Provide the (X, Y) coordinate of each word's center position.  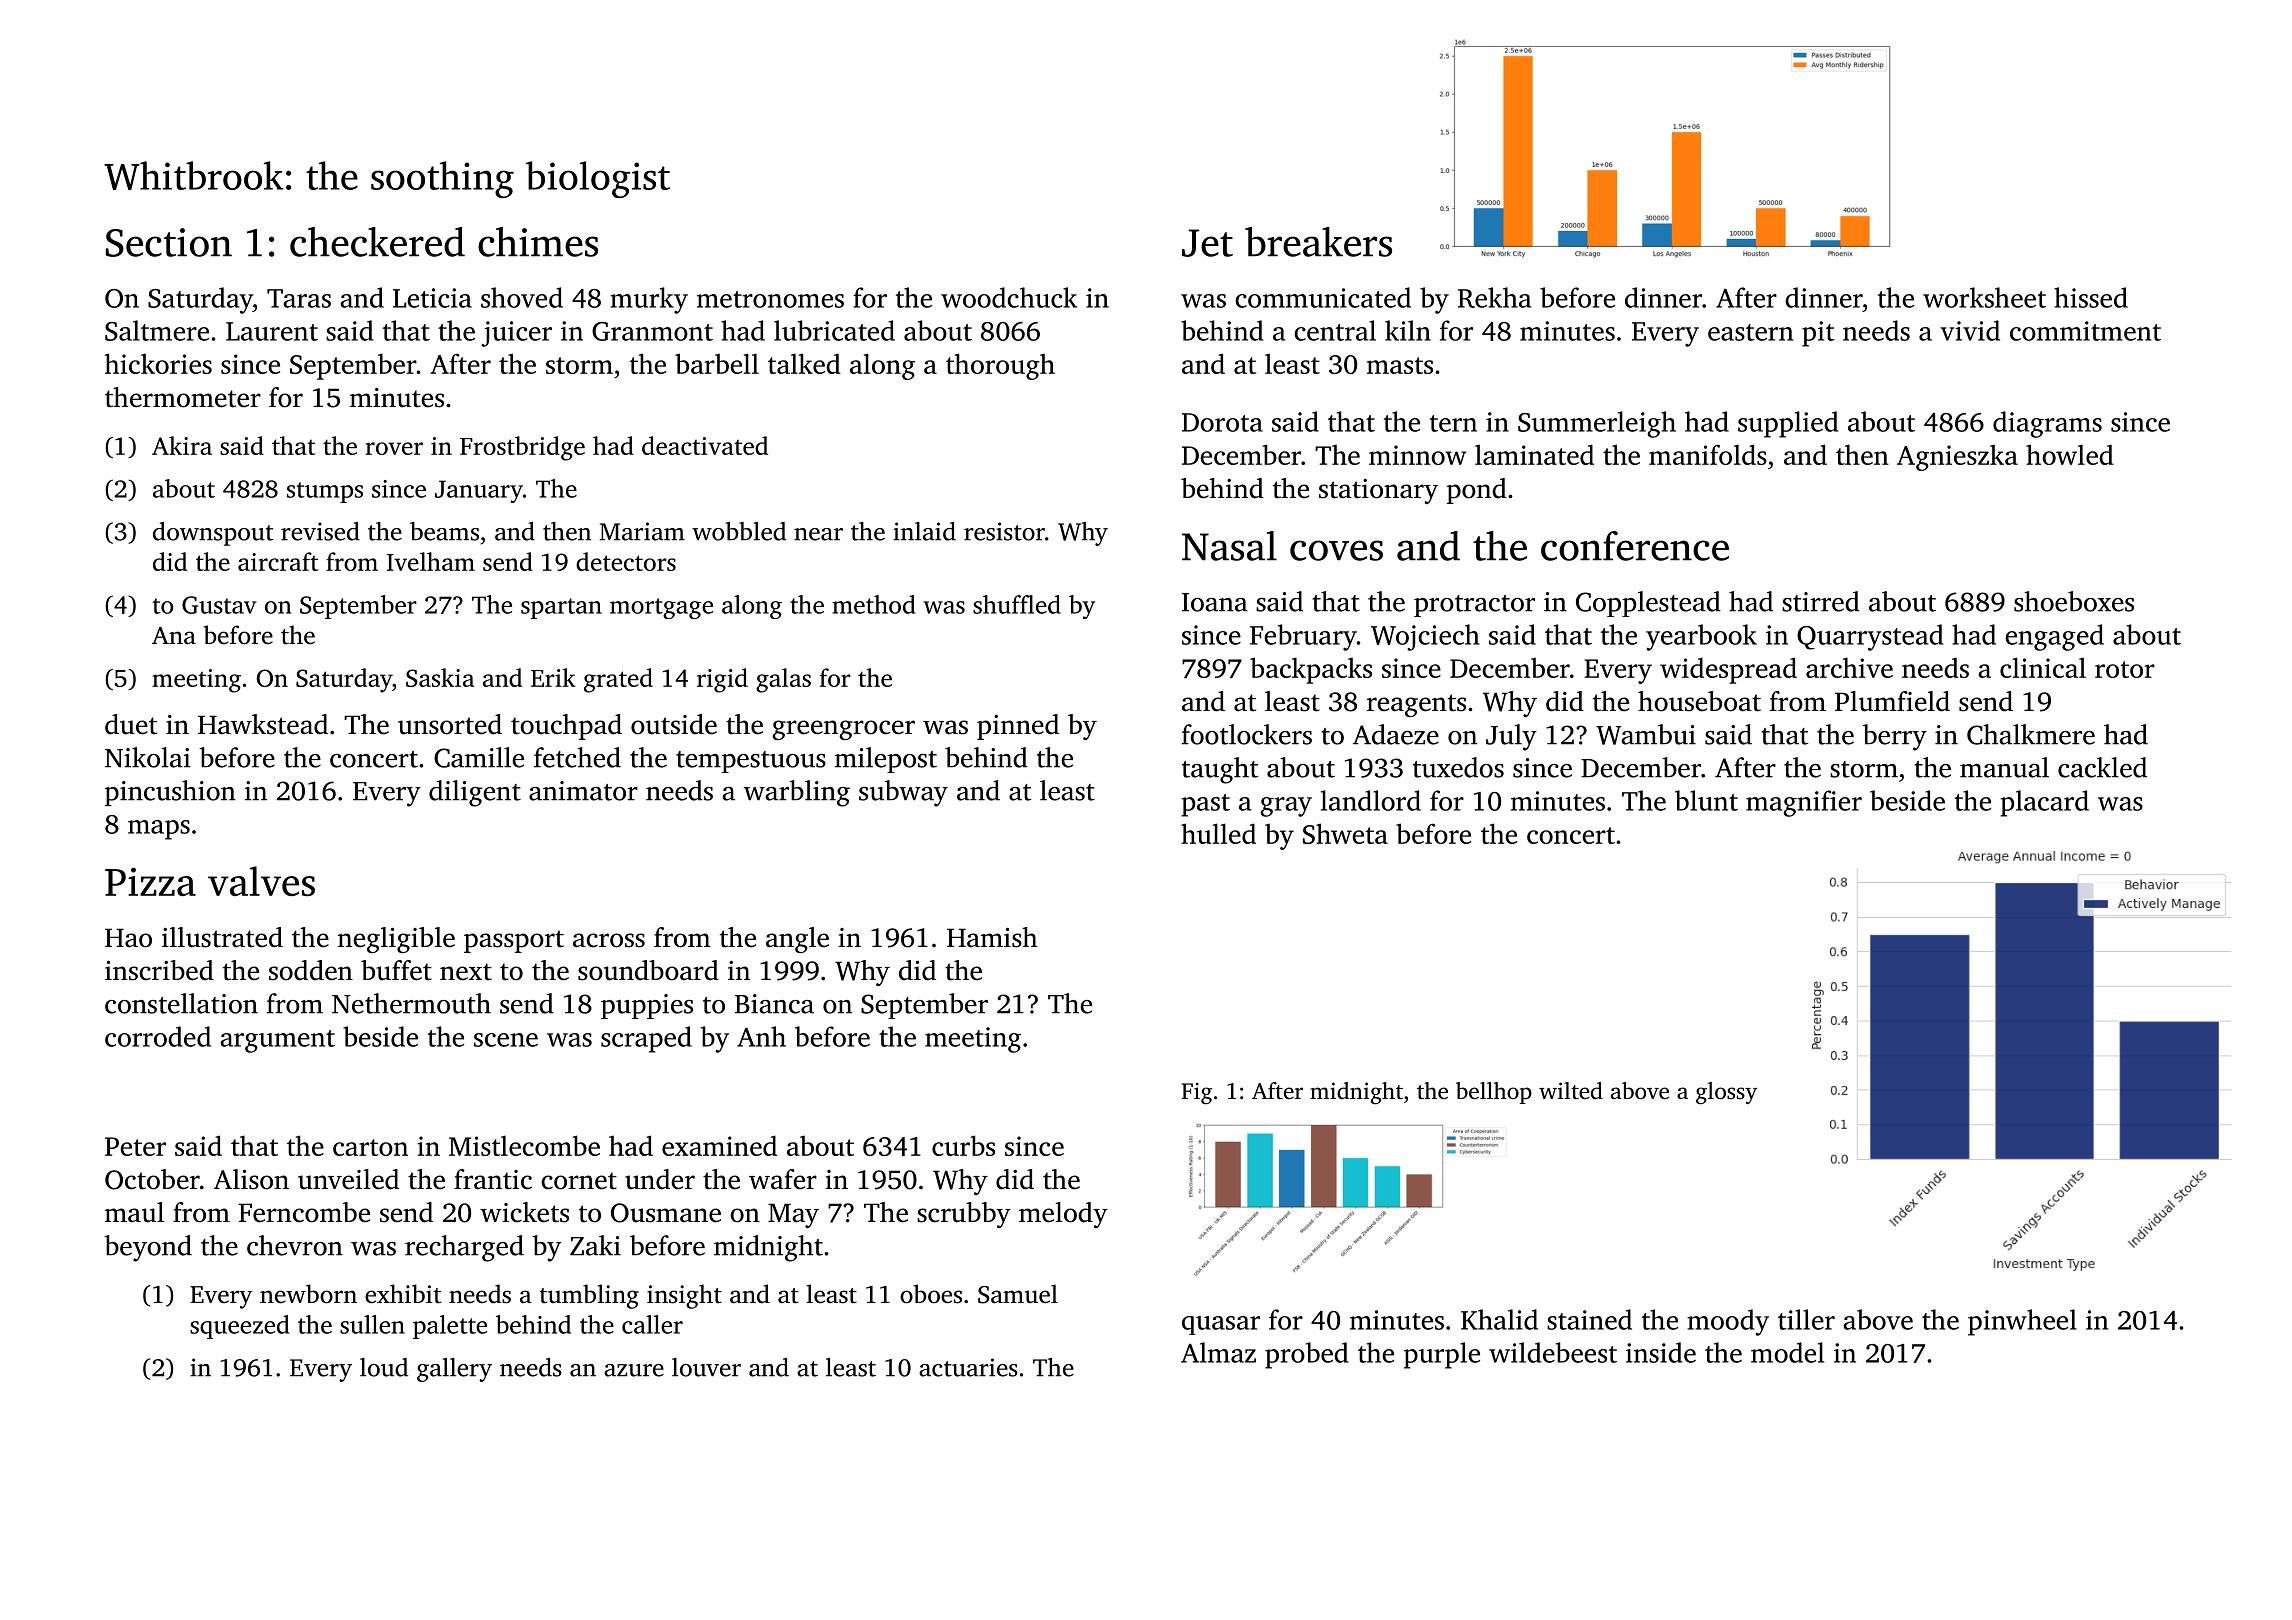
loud (384, 1367)
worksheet (1984, 297)
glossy (1726, 1093)
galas (783, 680)
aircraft (278, 561)
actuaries (968, 1367)
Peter (135, 1146)
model (1787, 1352)
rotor (2125, 669)
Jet (1207, 243)
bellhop (1494, 1093)
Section (169, 242)
